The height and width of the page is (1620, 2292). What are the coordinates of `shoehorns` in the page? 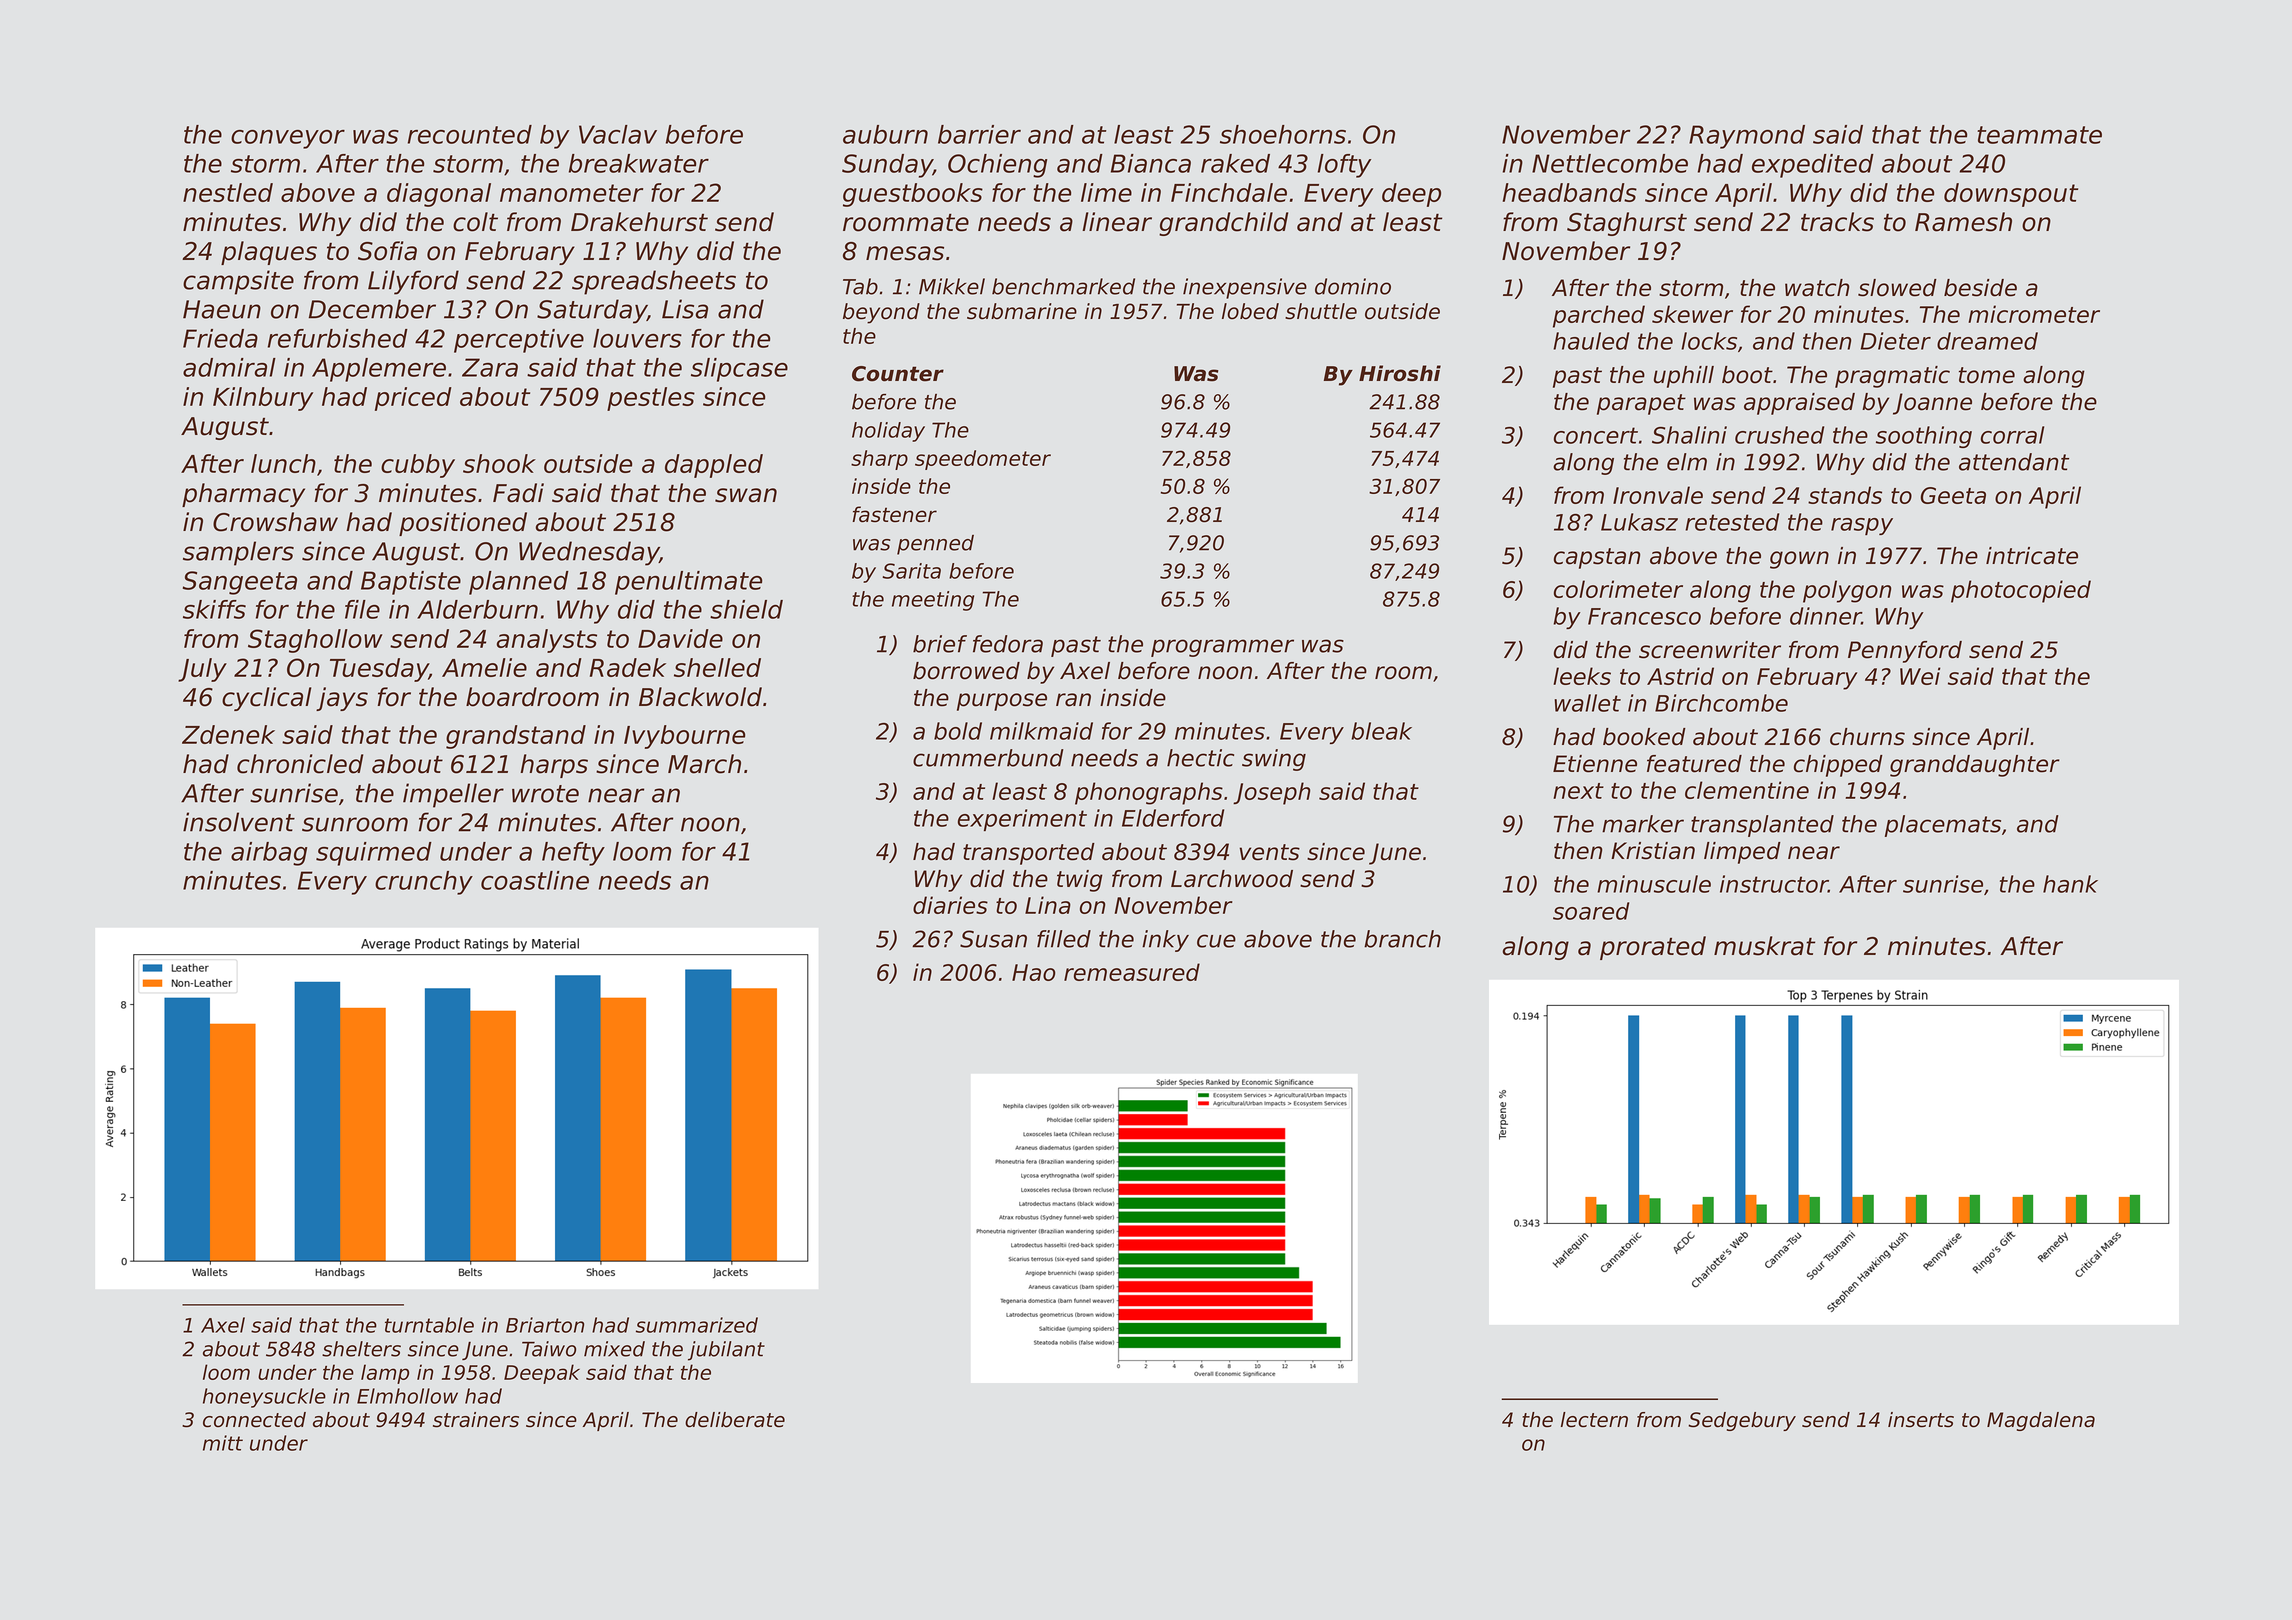 It's located at (1283, 134).
